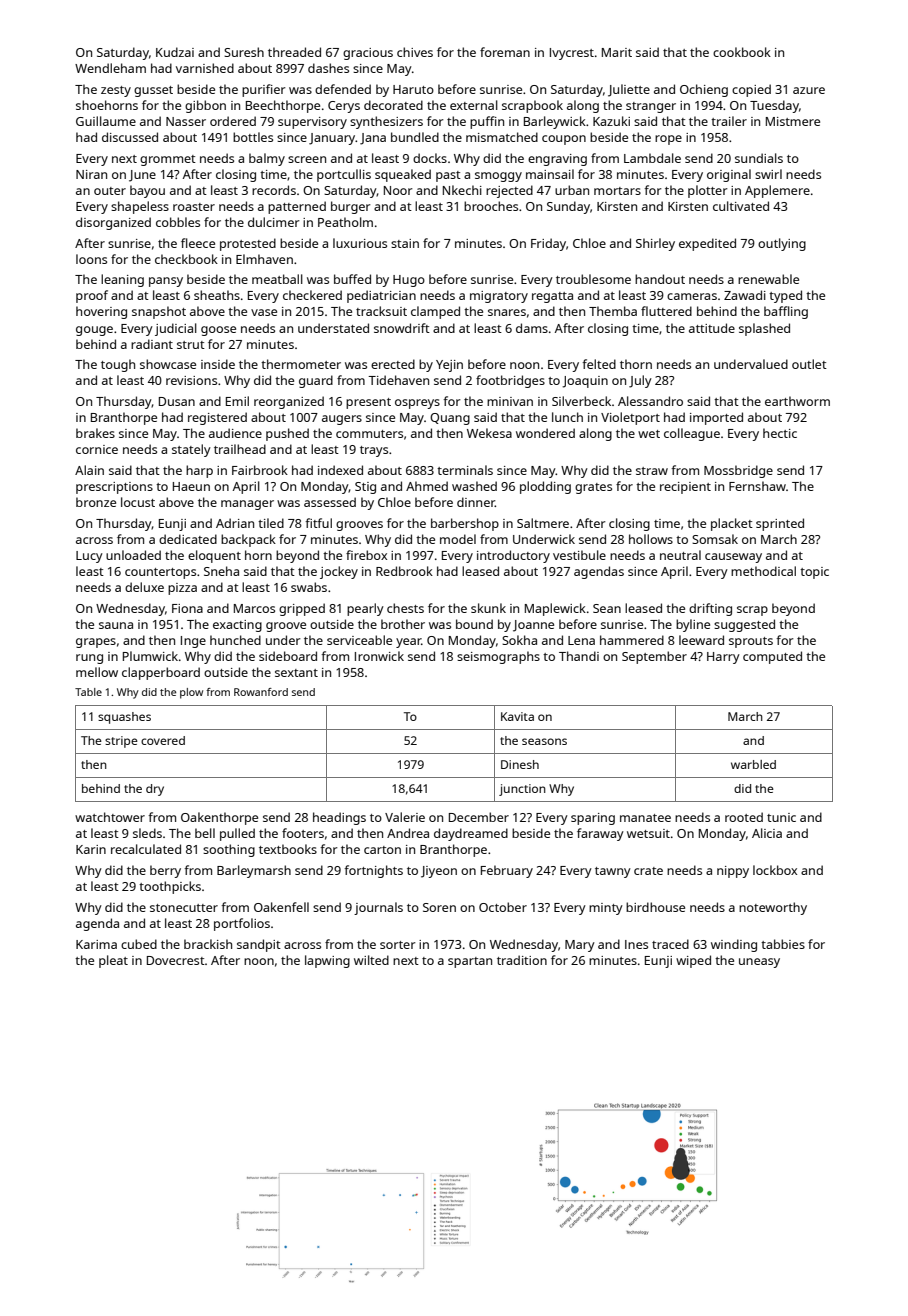  Describe the element at coordinates (122, 280) in the screenshot. I see `leaning` at that location.
